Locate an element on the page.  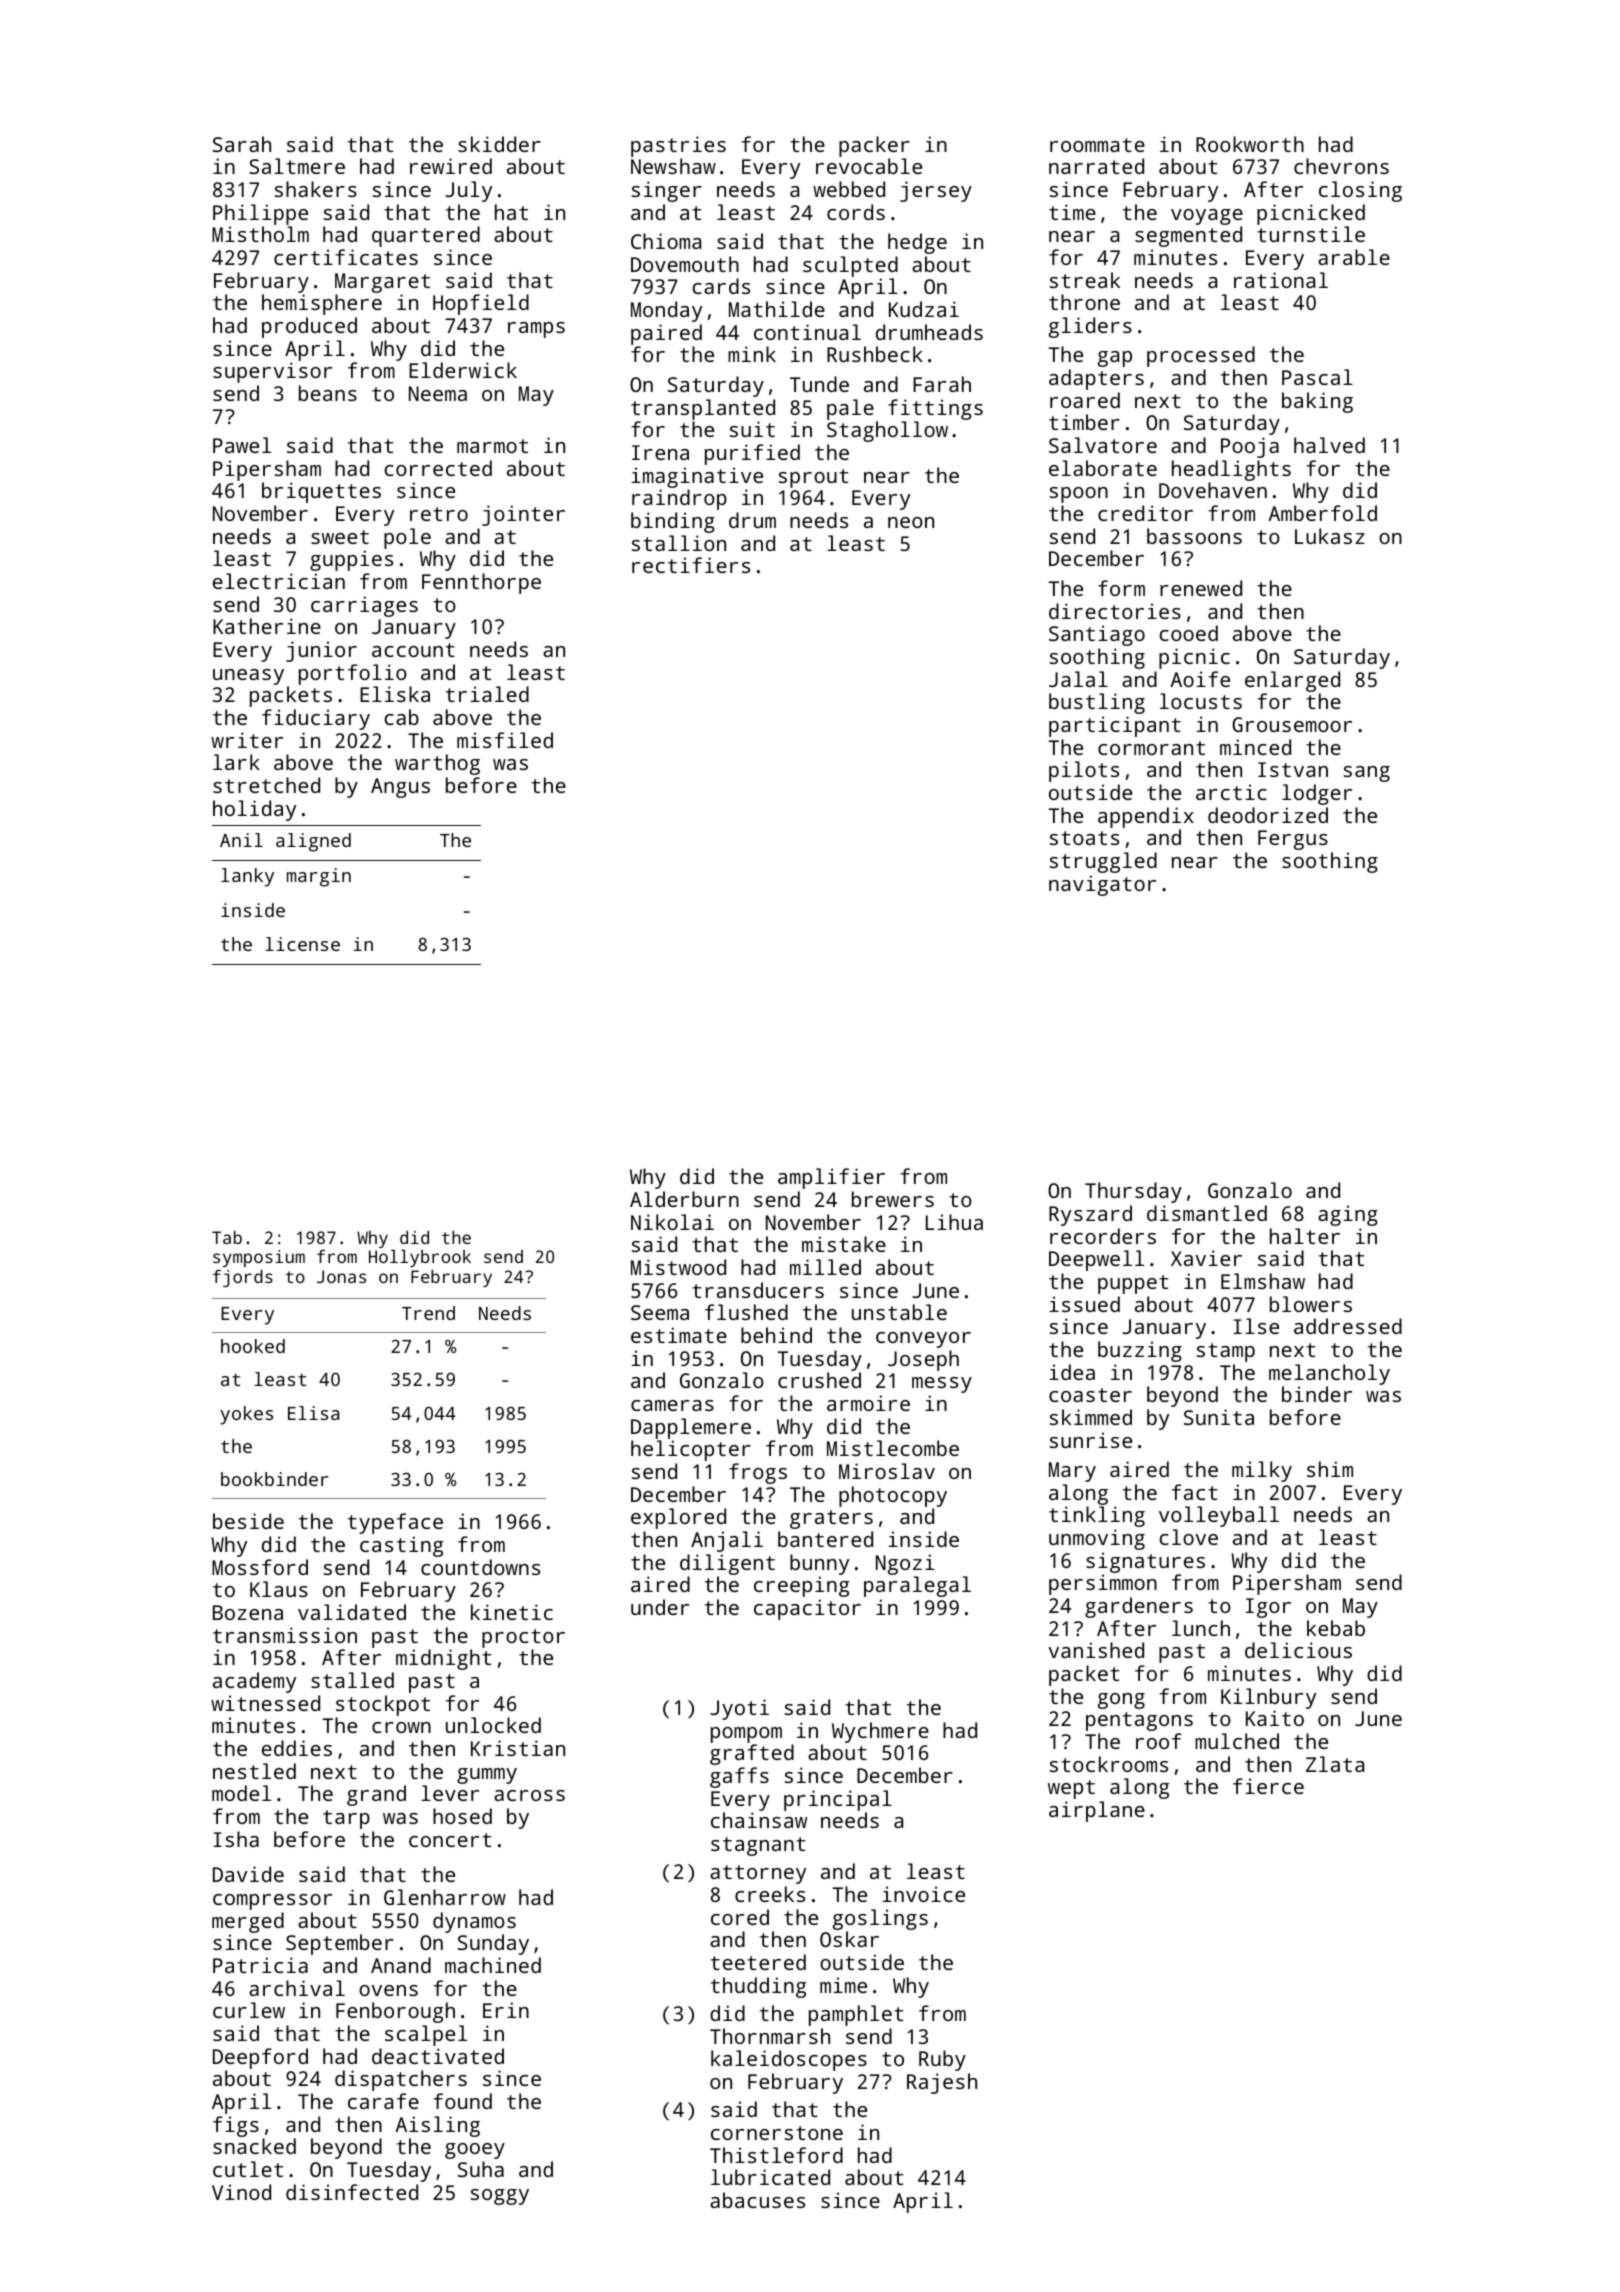
neon is located at coordinates (911, 522).
